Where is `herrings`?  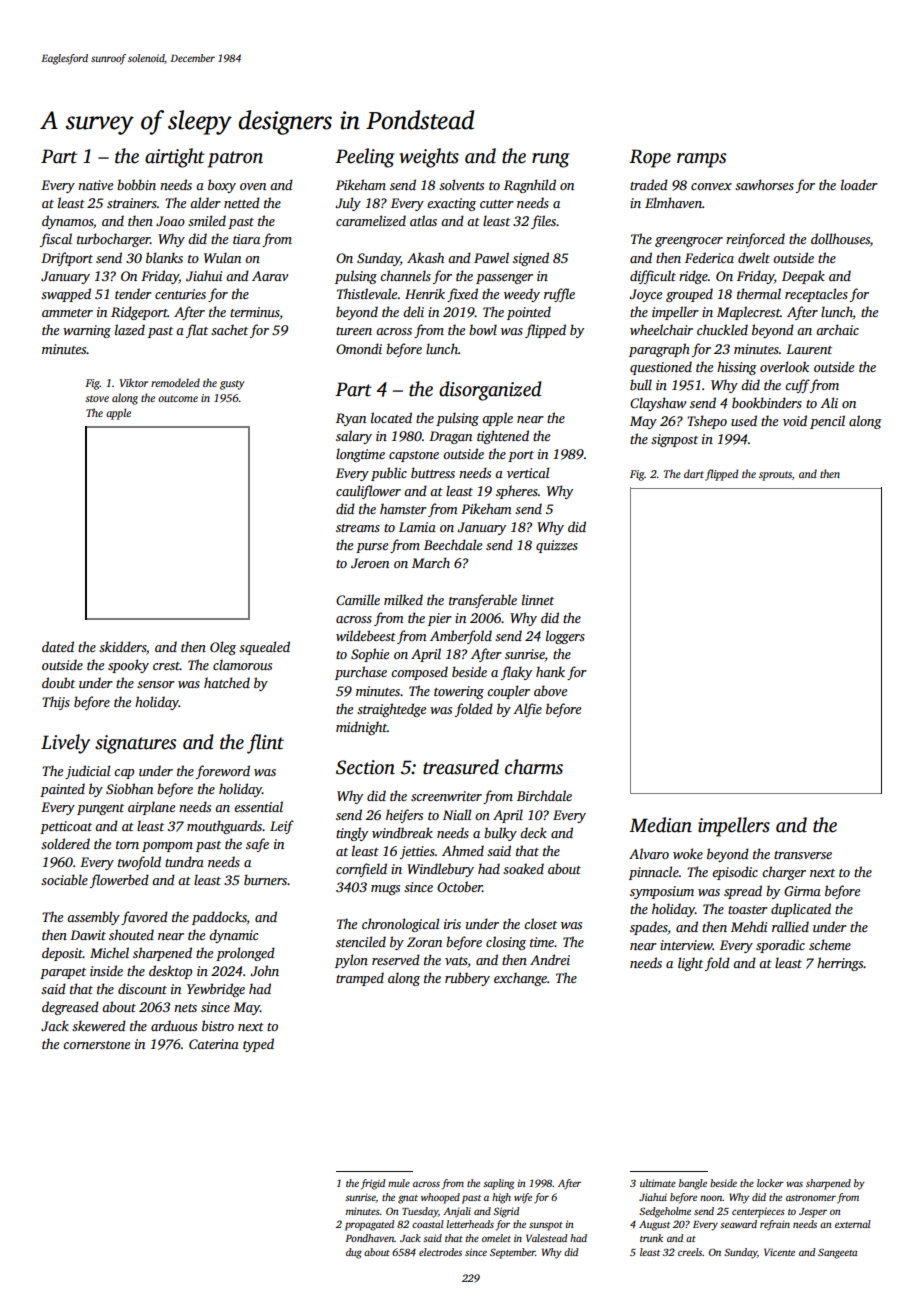 herrings is located at coordinates (840, 964).
